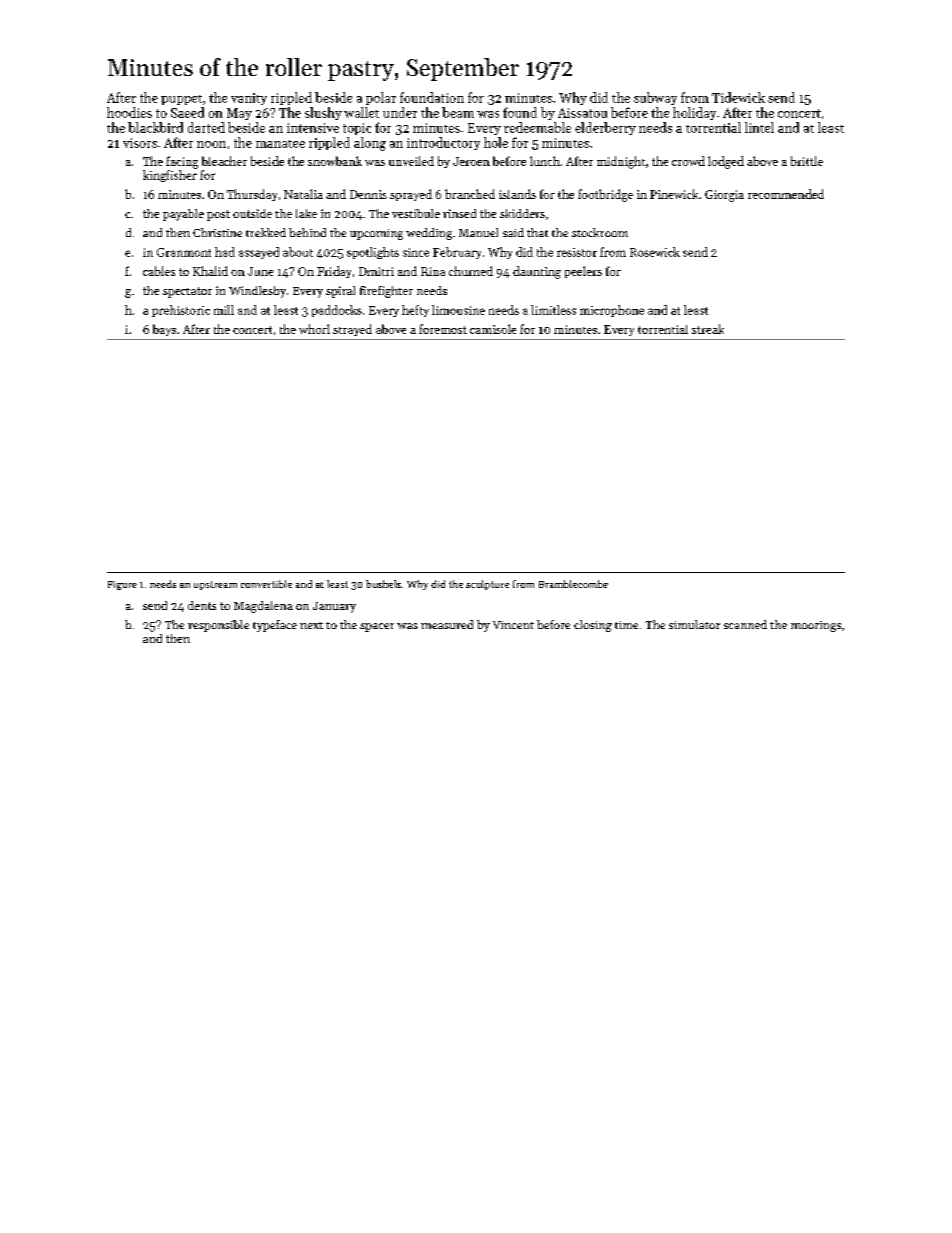  I want to click on Rosewick, so click(655, 252).
